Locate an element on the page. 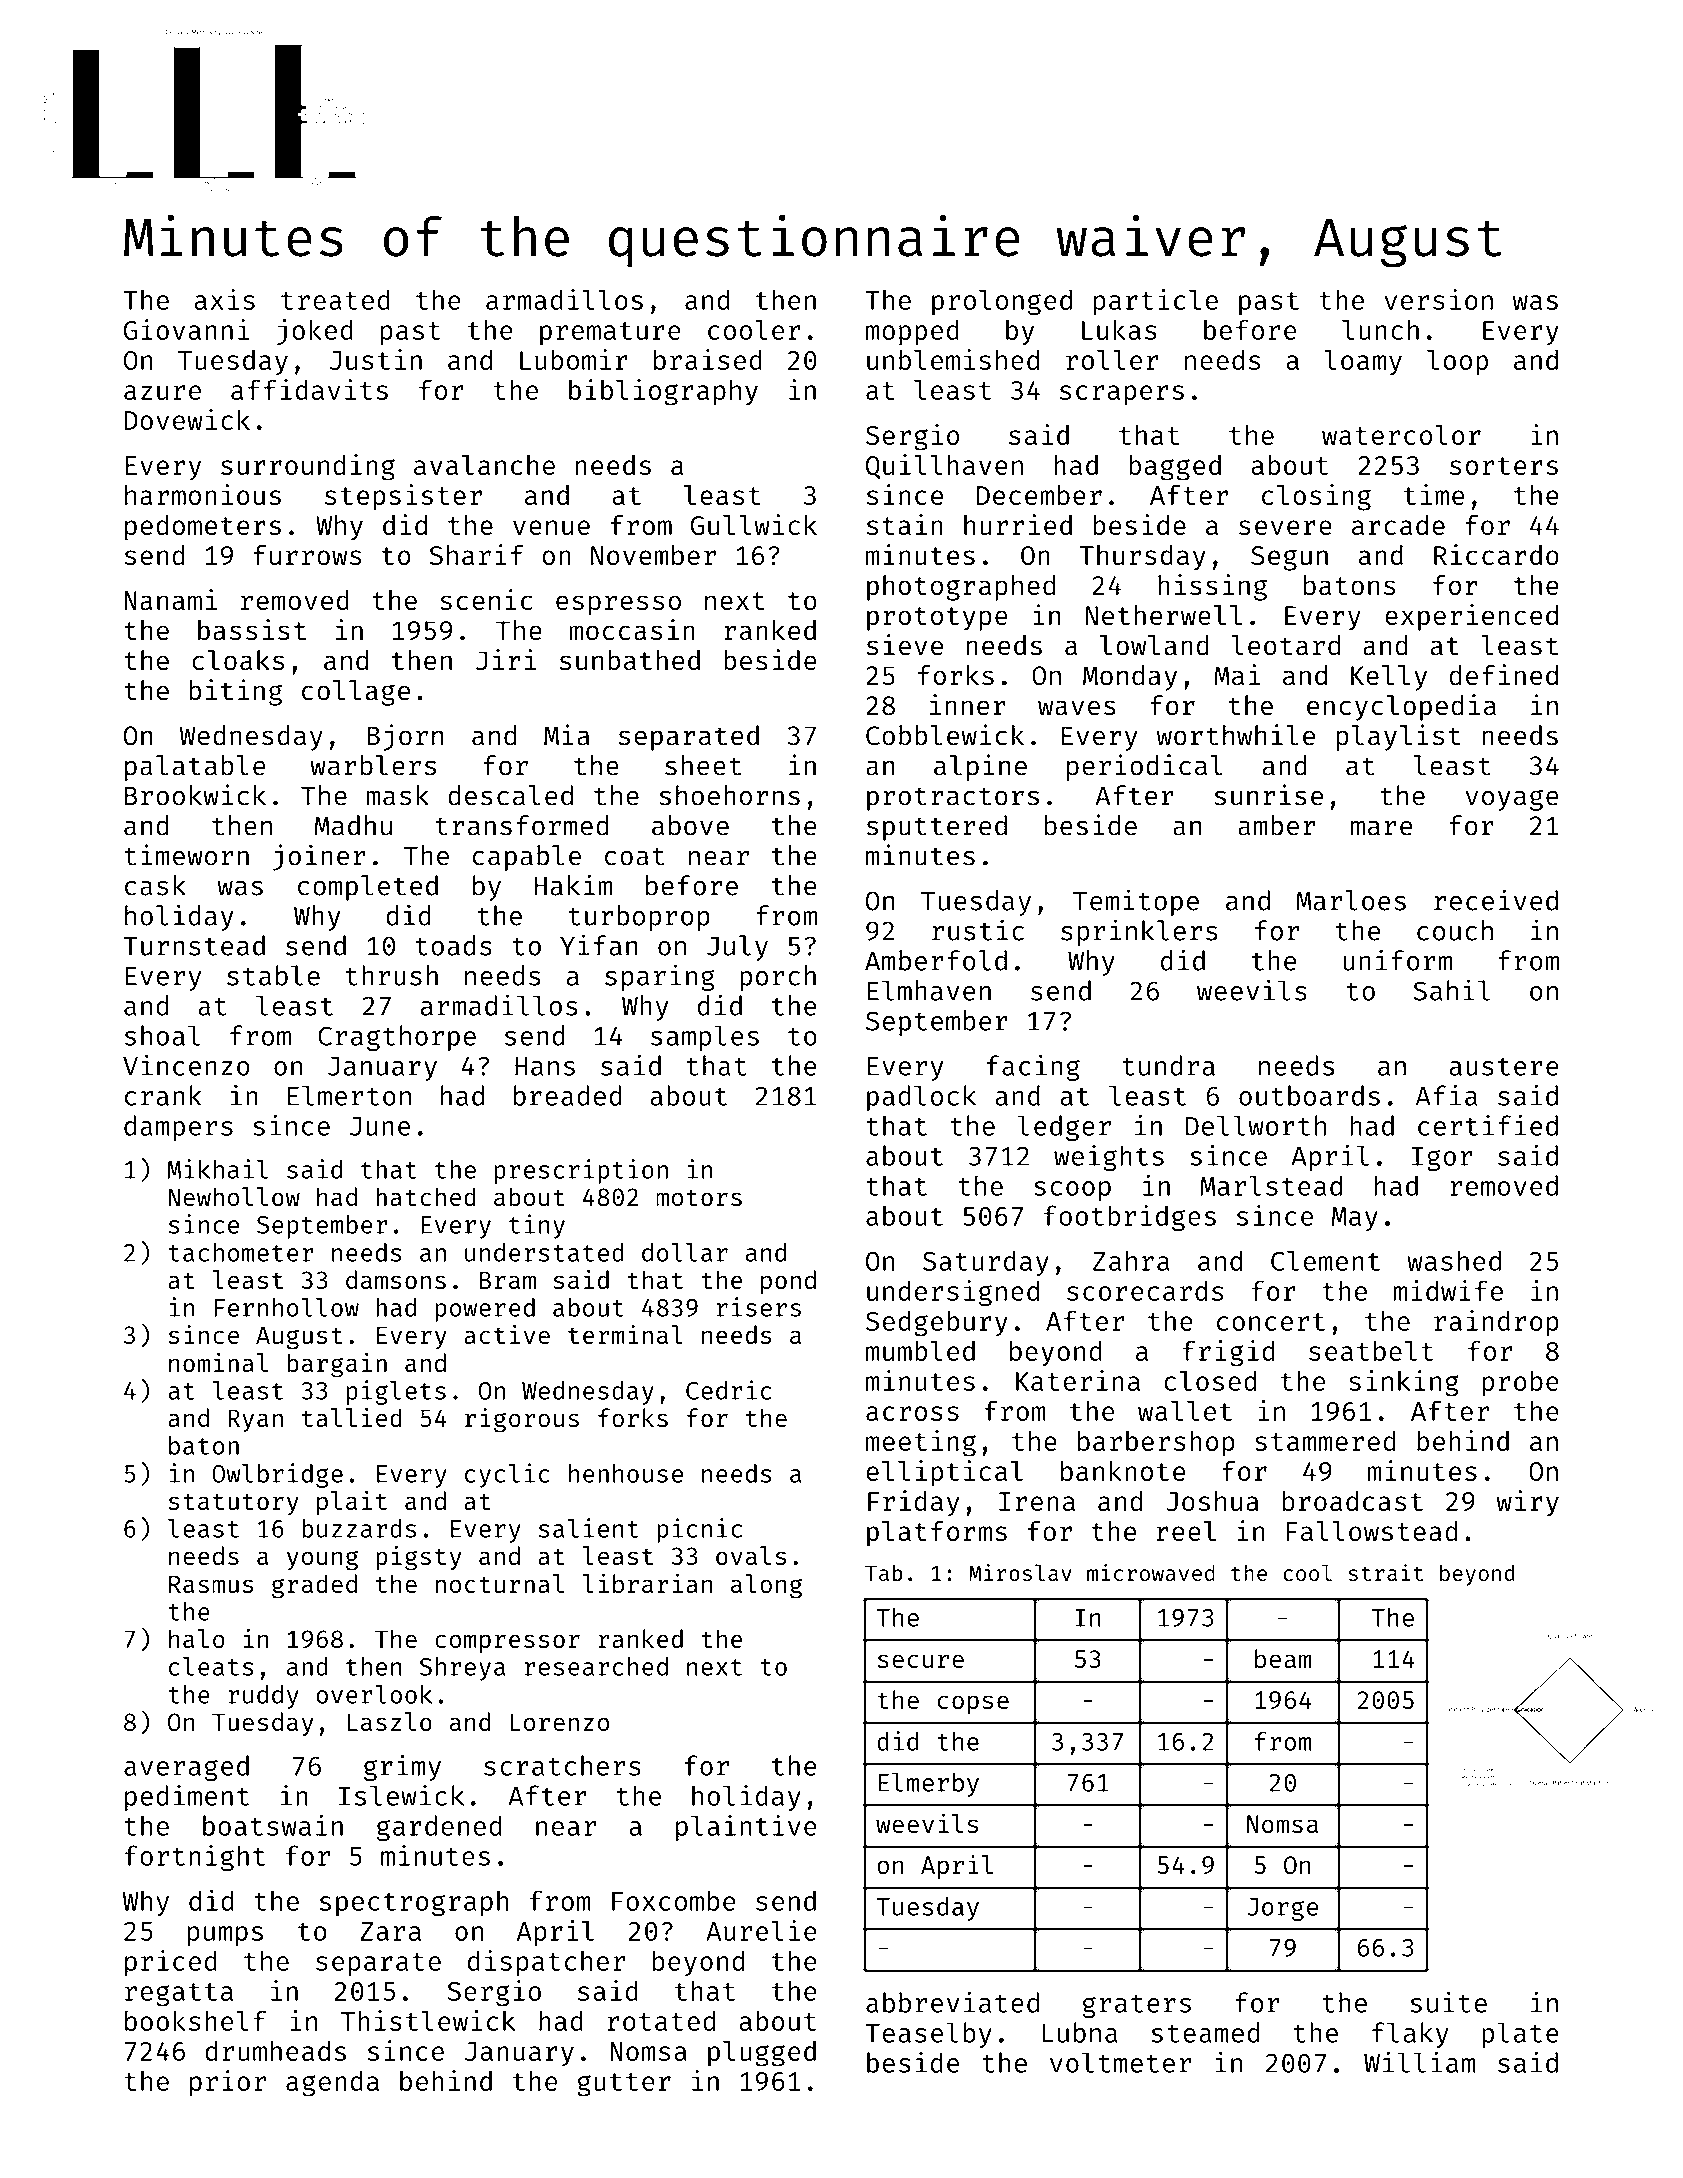  cask is located at coordinates (155, 885).
